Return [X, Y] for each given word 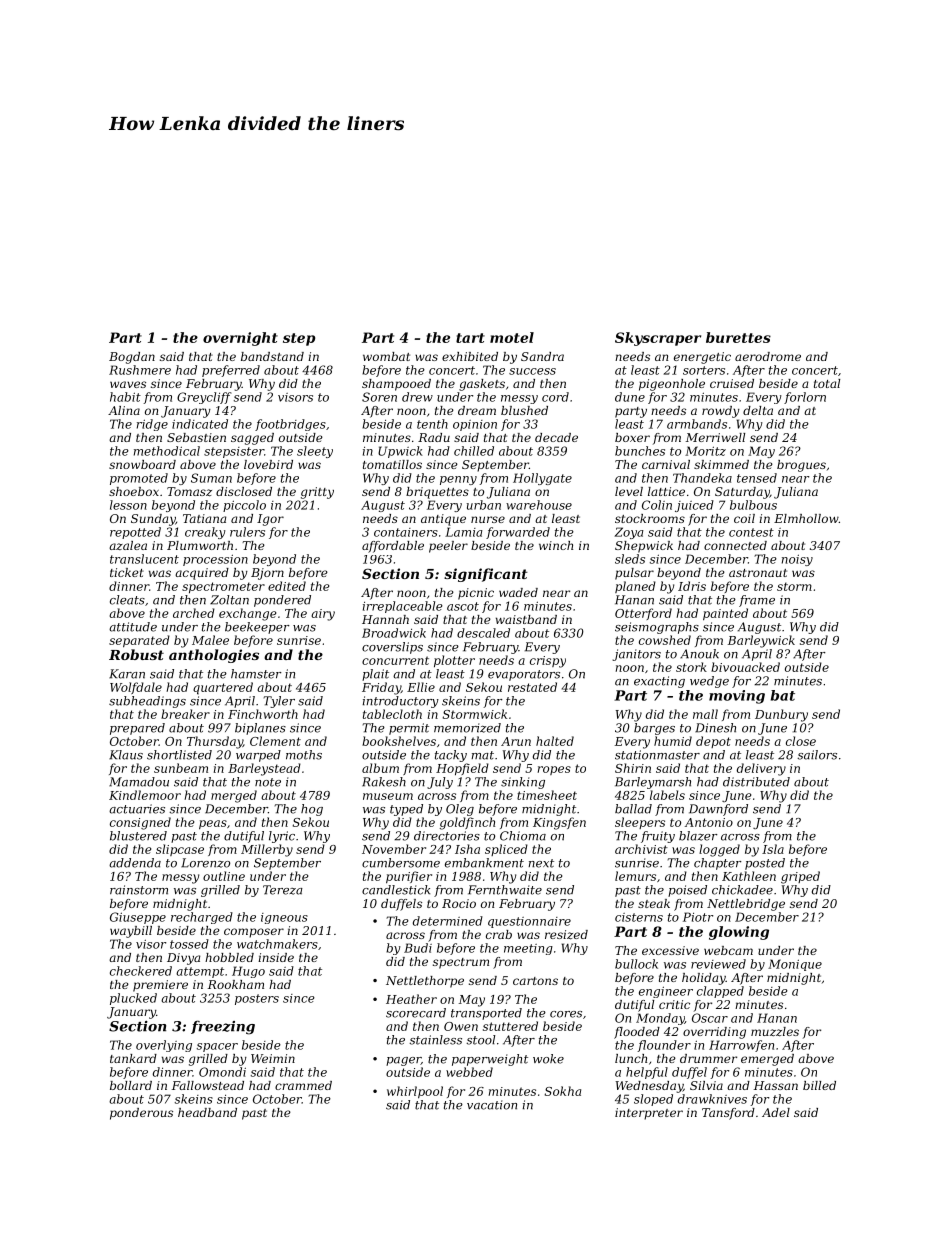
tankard [133, 1058]
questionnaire [529, 922]
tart [470, 338]
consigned [140, 823]
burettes [738, 337]
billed [819, 1085]
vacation [492, 1105]
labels [667, 795]
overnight [240, 339]
